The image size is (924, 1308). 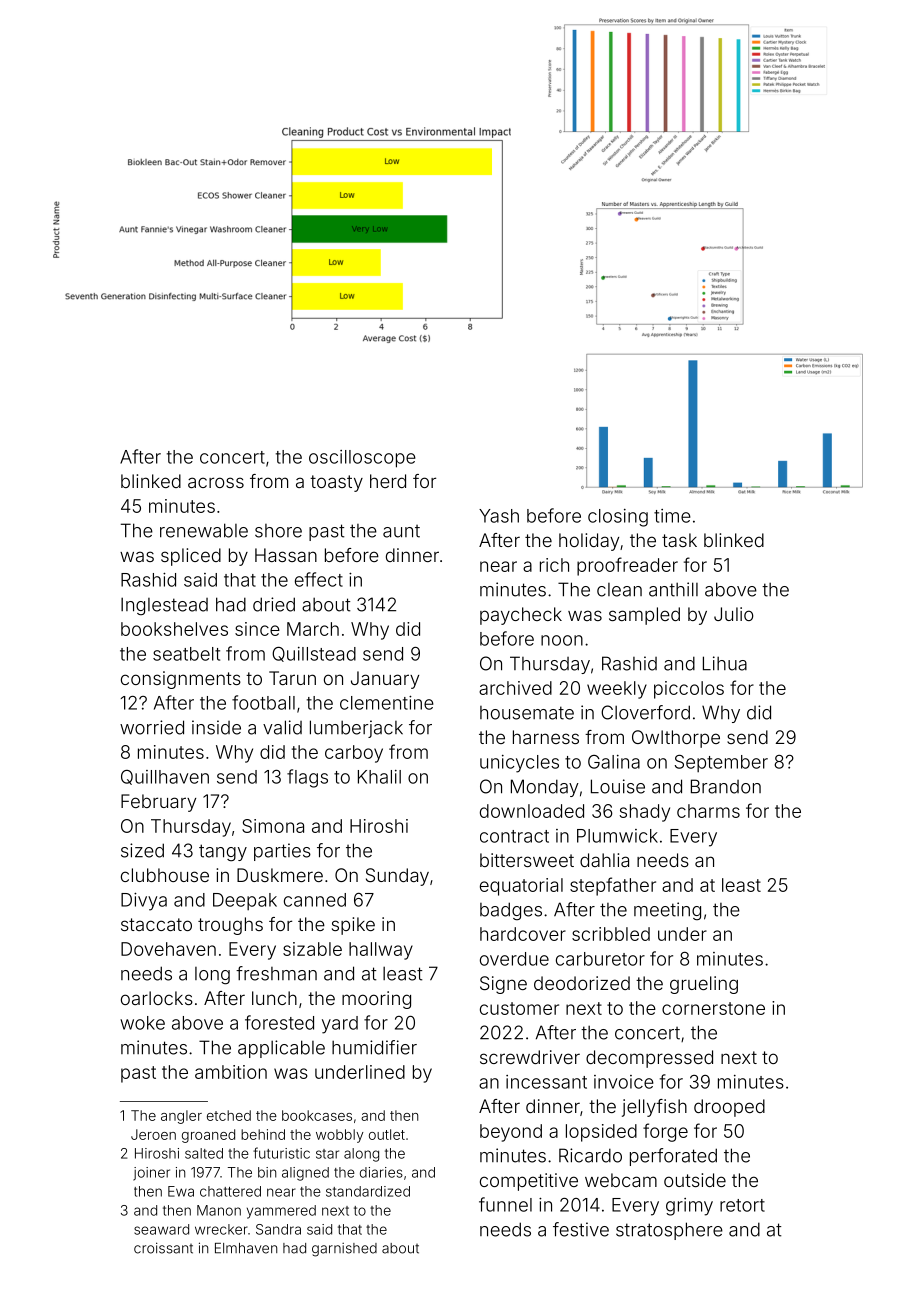 I want to click on drooped, so click(x=729, y=1108).
